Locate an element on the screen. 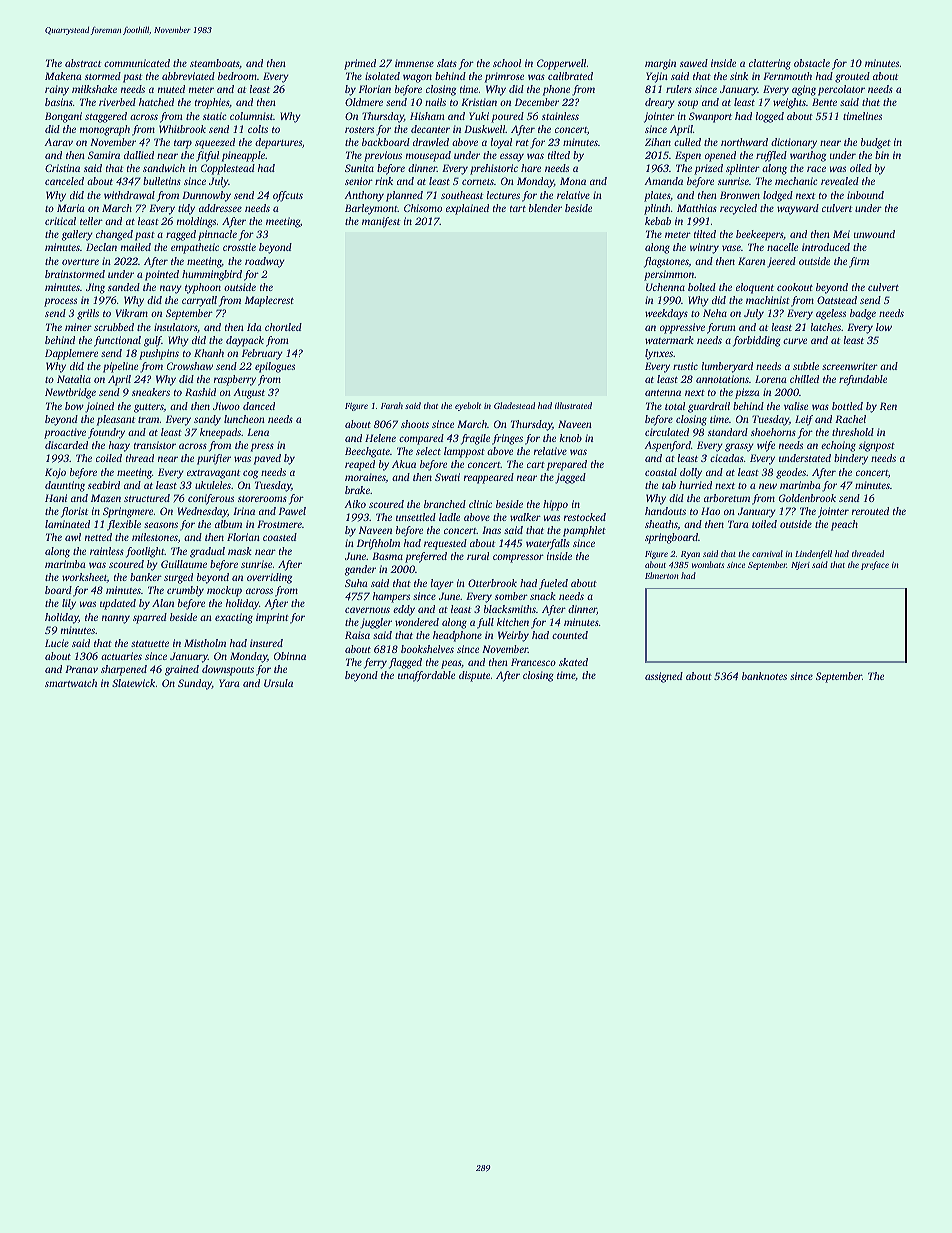 The image size is (952, 1233). Espen is located at coordinates (688, 156).
